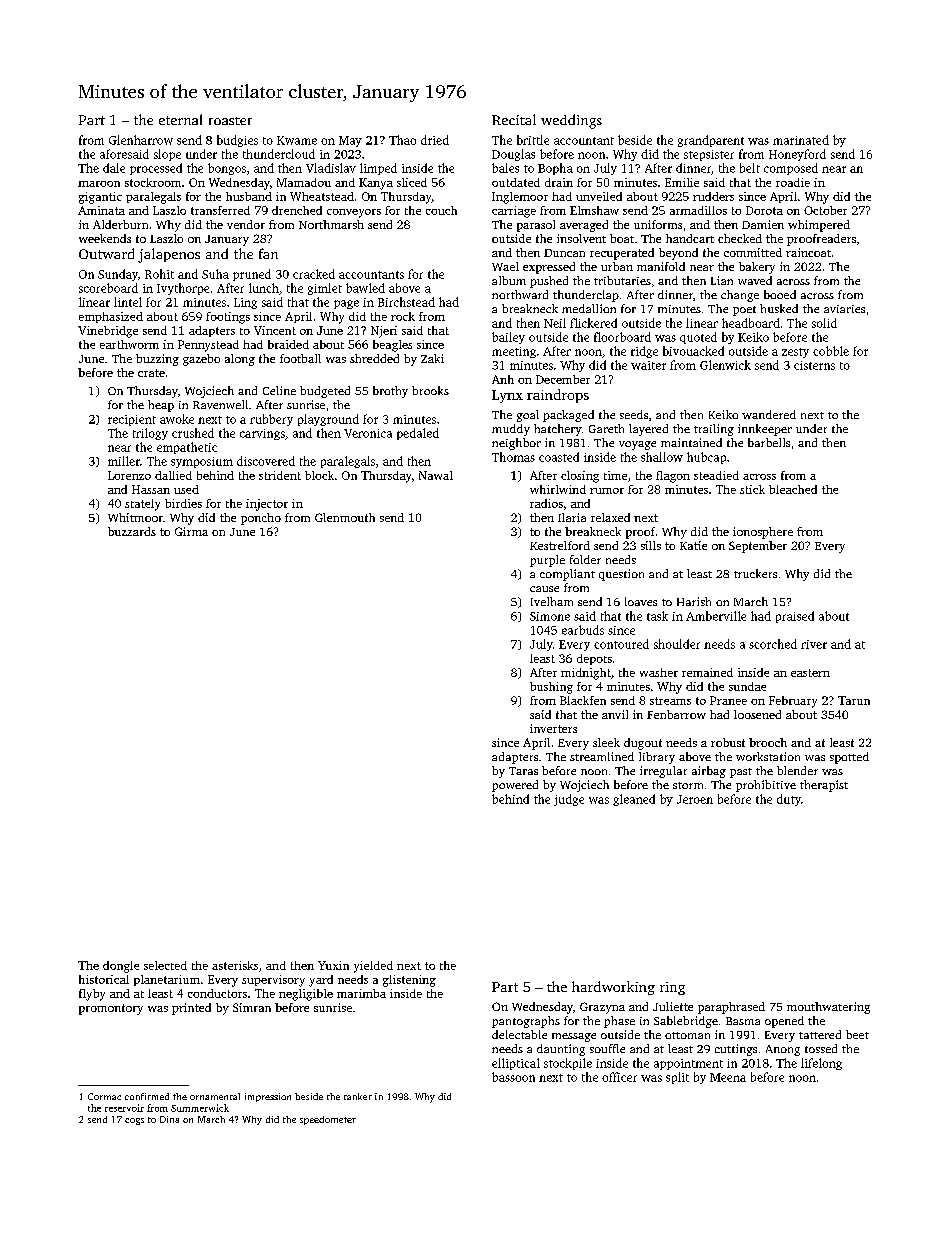 This screenshot has height=1233, width=952. I want to click on Dorota, so click(764, 210).
